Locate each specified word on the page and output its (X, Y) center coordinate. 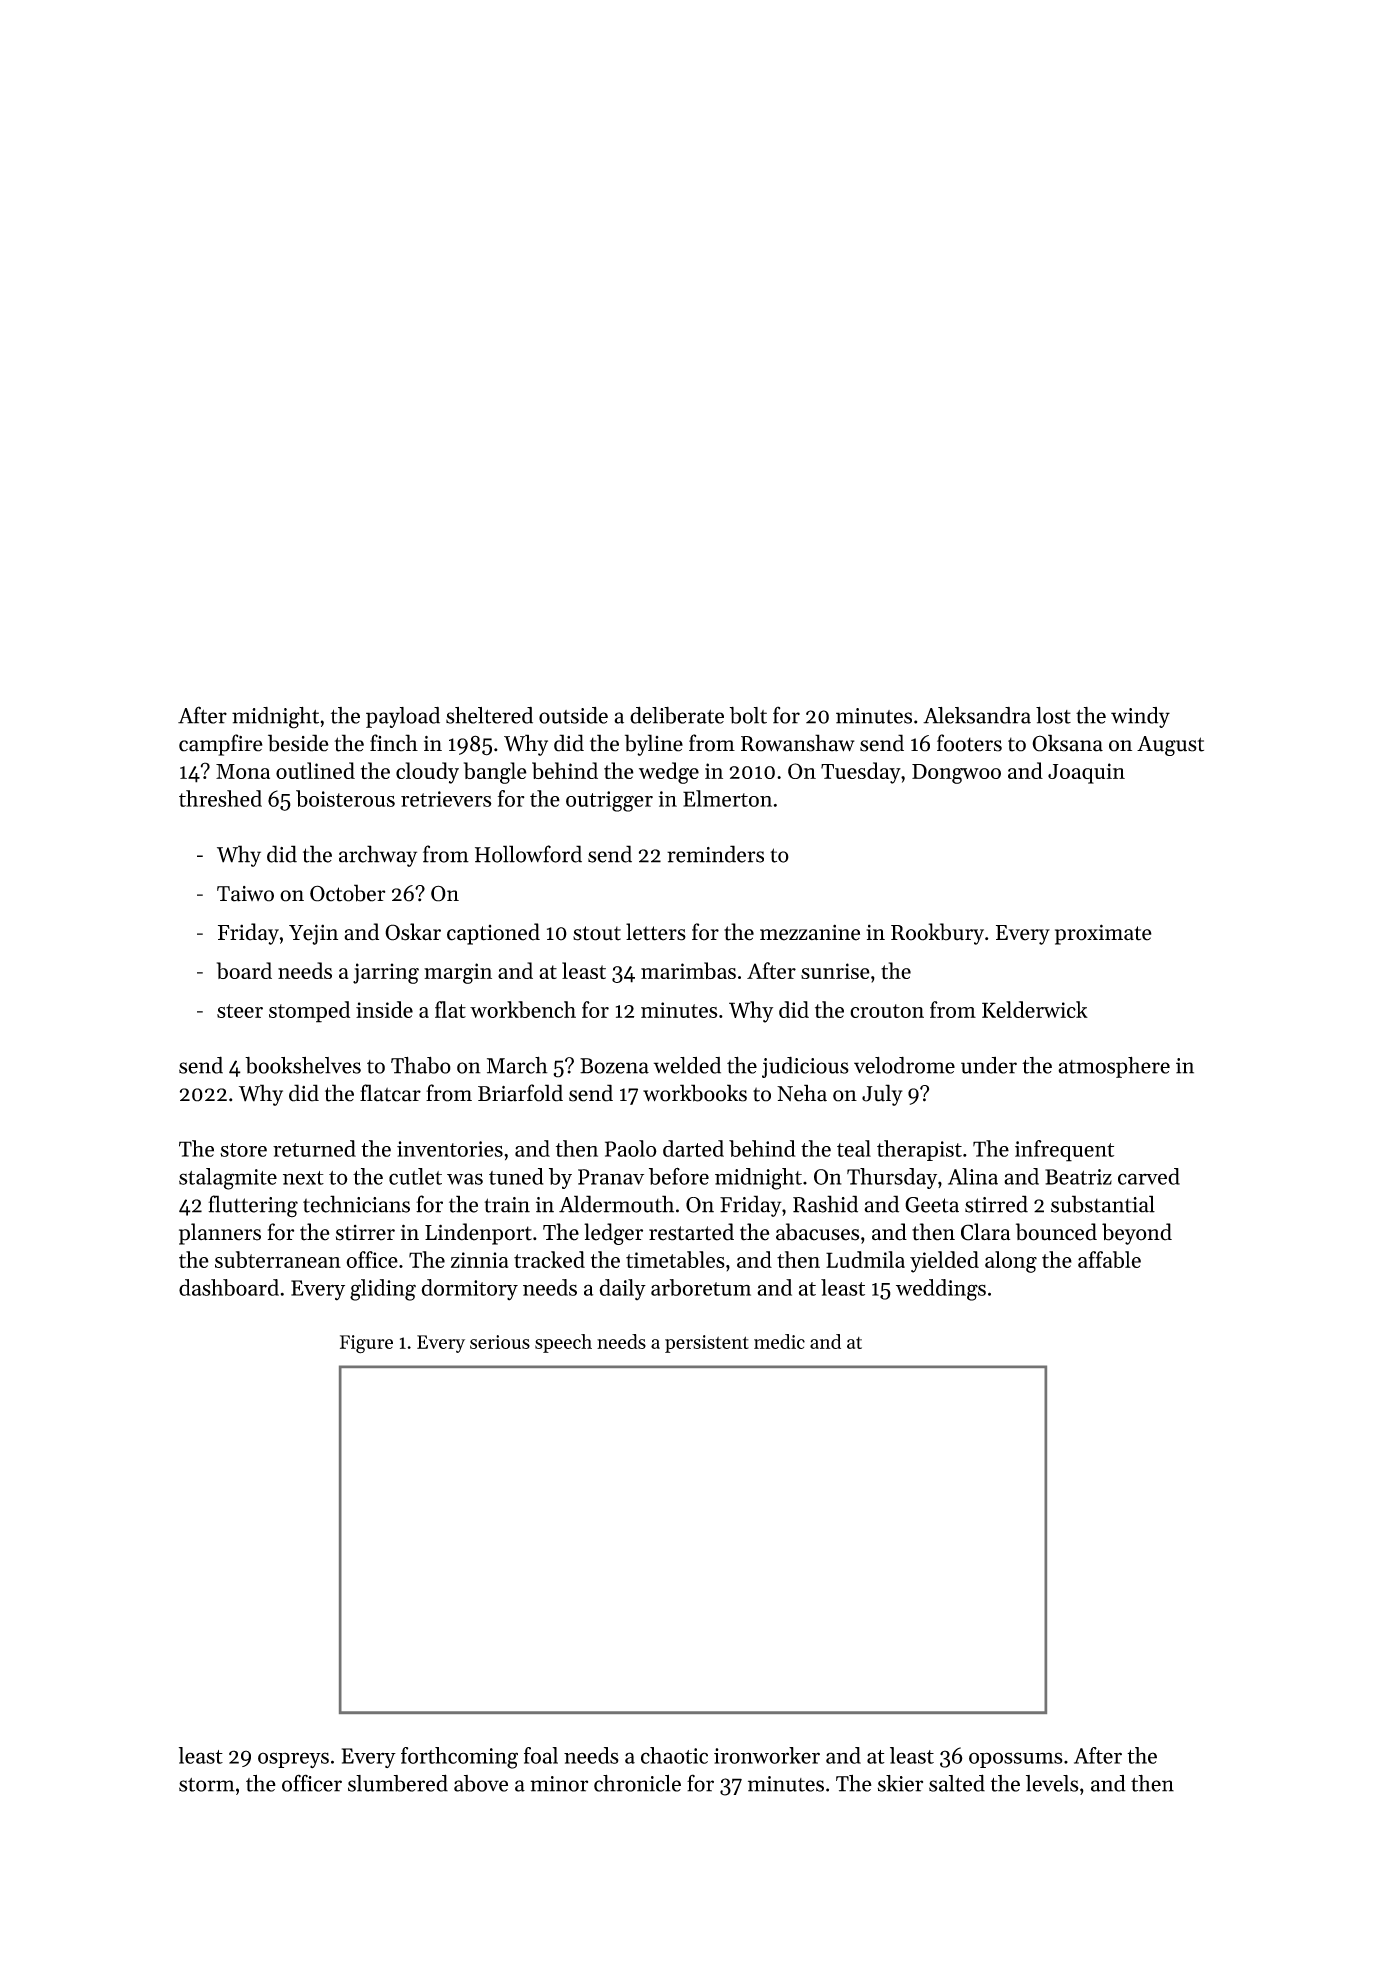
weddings (941, 1290)
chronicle (637, 1783)
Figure (366, 1344)
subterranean (278, 1259)
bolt (748, 715)
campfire (221, 745)
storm (207, 1785)
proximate (1103, 934)
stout (597, 933)
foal (541, 1755)
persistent (707, 1344)
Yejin (313, 934)
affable (1109, 1259)
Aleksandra (977, 715)
